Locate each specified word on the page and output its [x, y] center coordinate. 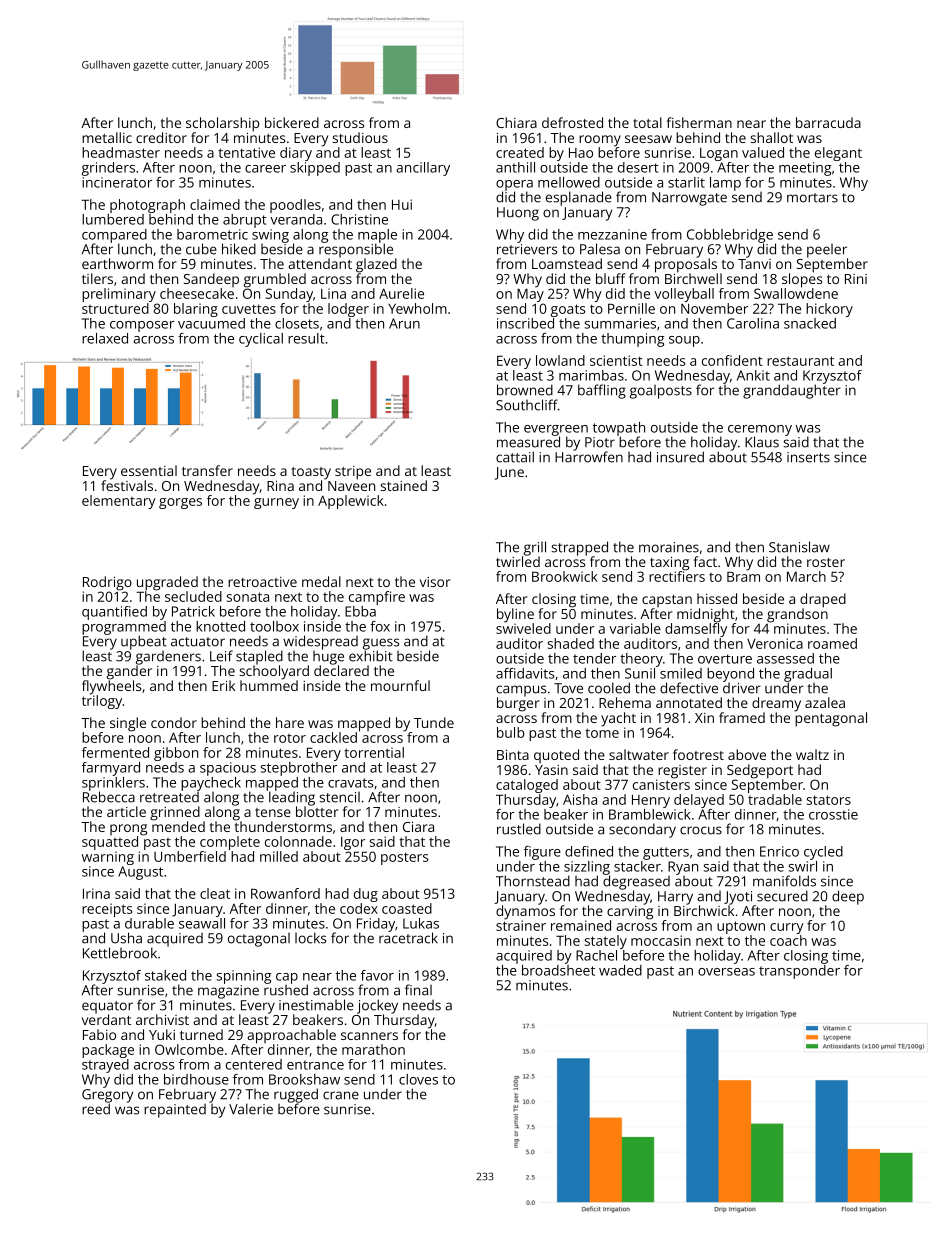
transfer [207, 470]
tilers [97, 278]
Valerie [251, 1109]
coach [788, 940]
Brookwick [565, 576]
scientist [616, 360]
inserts [808, 457]
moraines [669, 547]
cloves [418, 1079]
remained [581, 925]
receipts [107, 910]
